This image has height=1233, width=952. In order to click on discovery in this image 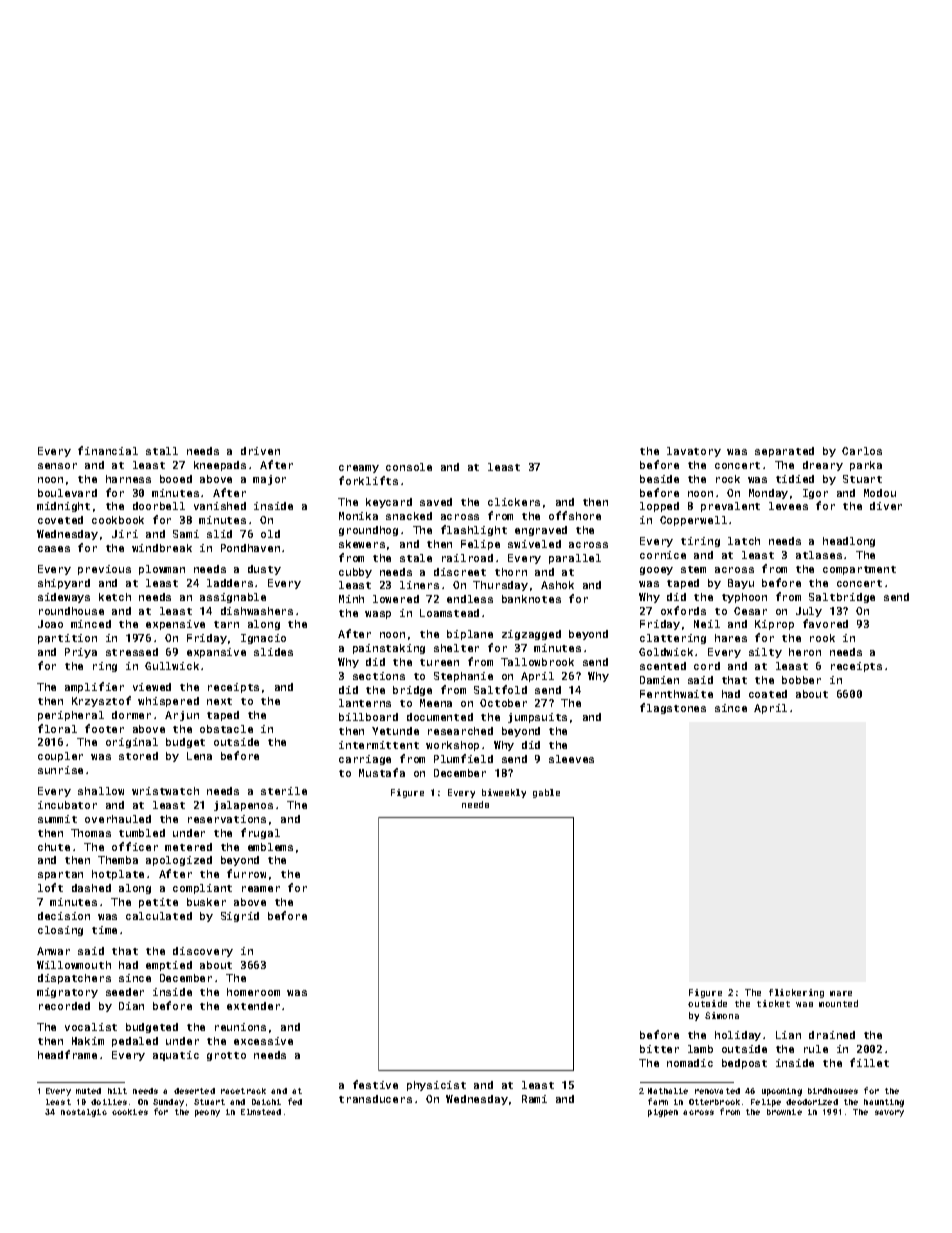, I will do `click(203, 952)`.
